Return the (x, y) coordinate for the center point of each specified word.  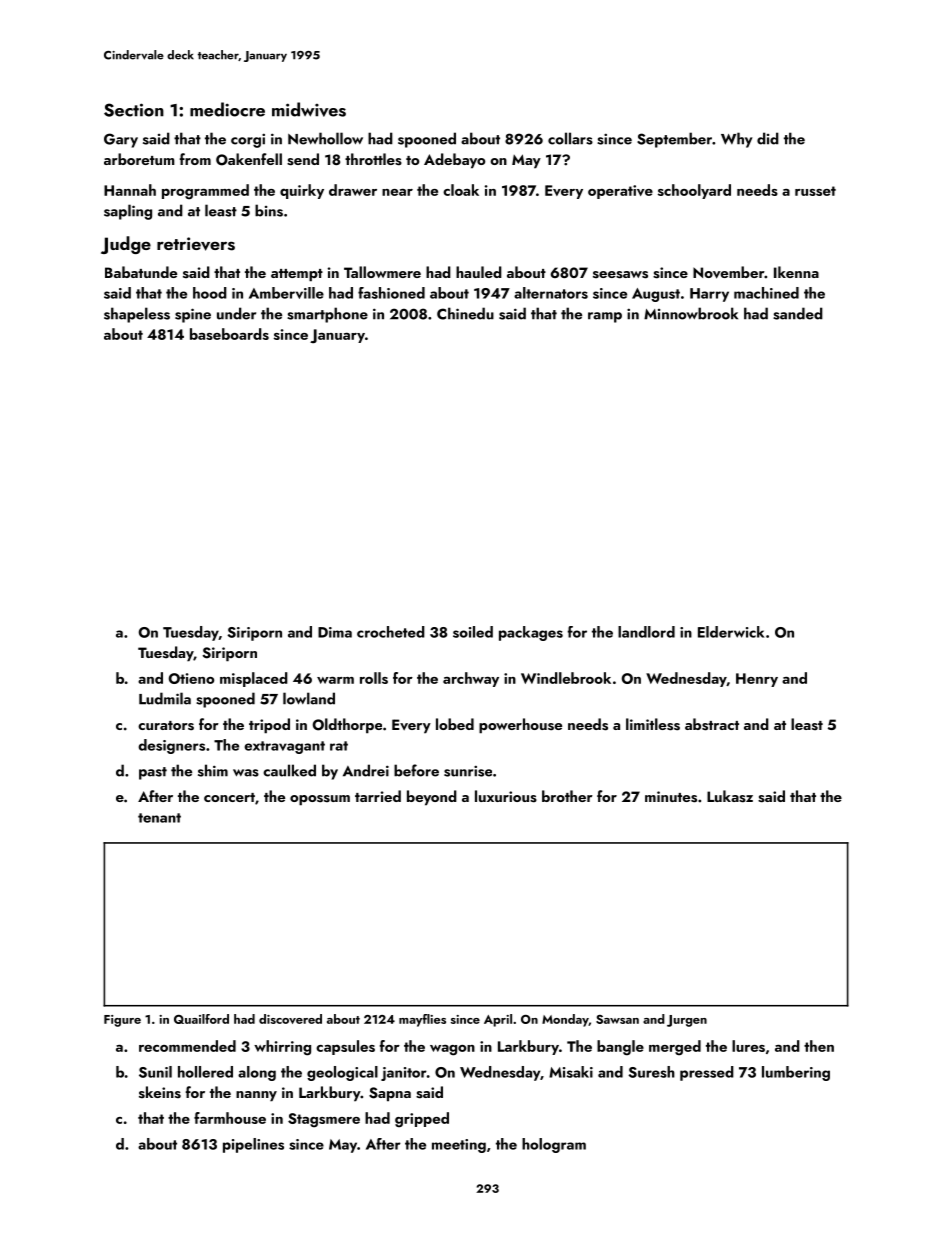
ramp (605, 317)
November (728, 272)
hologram (554, 1145)
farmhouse (230, 1118)
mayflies (422, 1020)
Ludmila (165, 698)
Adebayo (454, 161)
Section (134, 110)
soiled (473, 632)
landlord (646, 632)
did (768, 138)
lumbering (796, 1073)
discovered (290, 1019)
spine (193, 315)
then (819, 1046)
